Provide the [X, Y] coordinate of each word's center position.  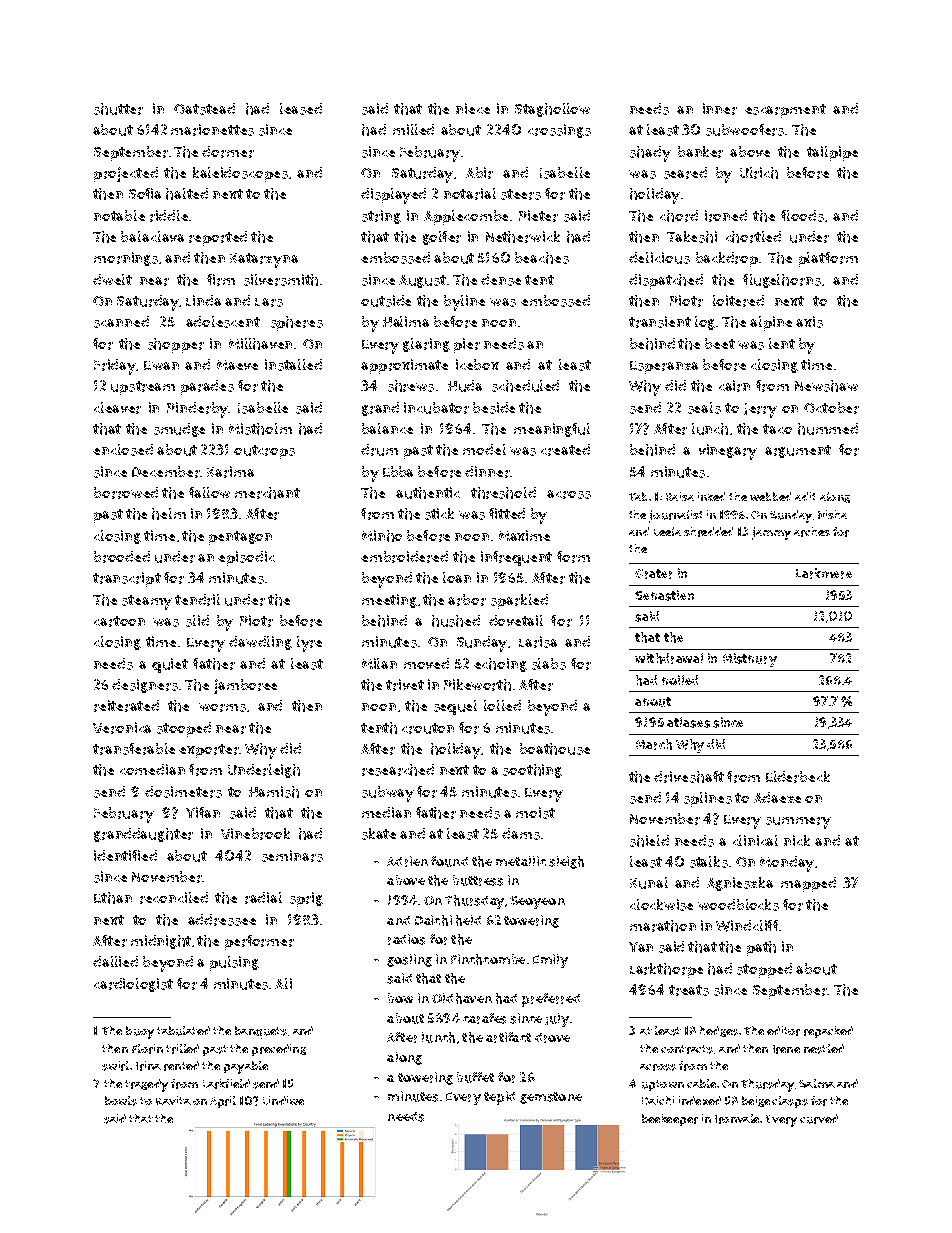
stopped [764, 970]
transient [660, 322]
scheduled [525, 386]
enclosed [123, 450]
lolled [502, 705]
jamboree [245, 686]
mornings [126, 259]
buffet [475, 1077]
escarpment [785, 111]
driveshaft [689, 777]
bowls [121, 1101]
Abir [479, 173]
